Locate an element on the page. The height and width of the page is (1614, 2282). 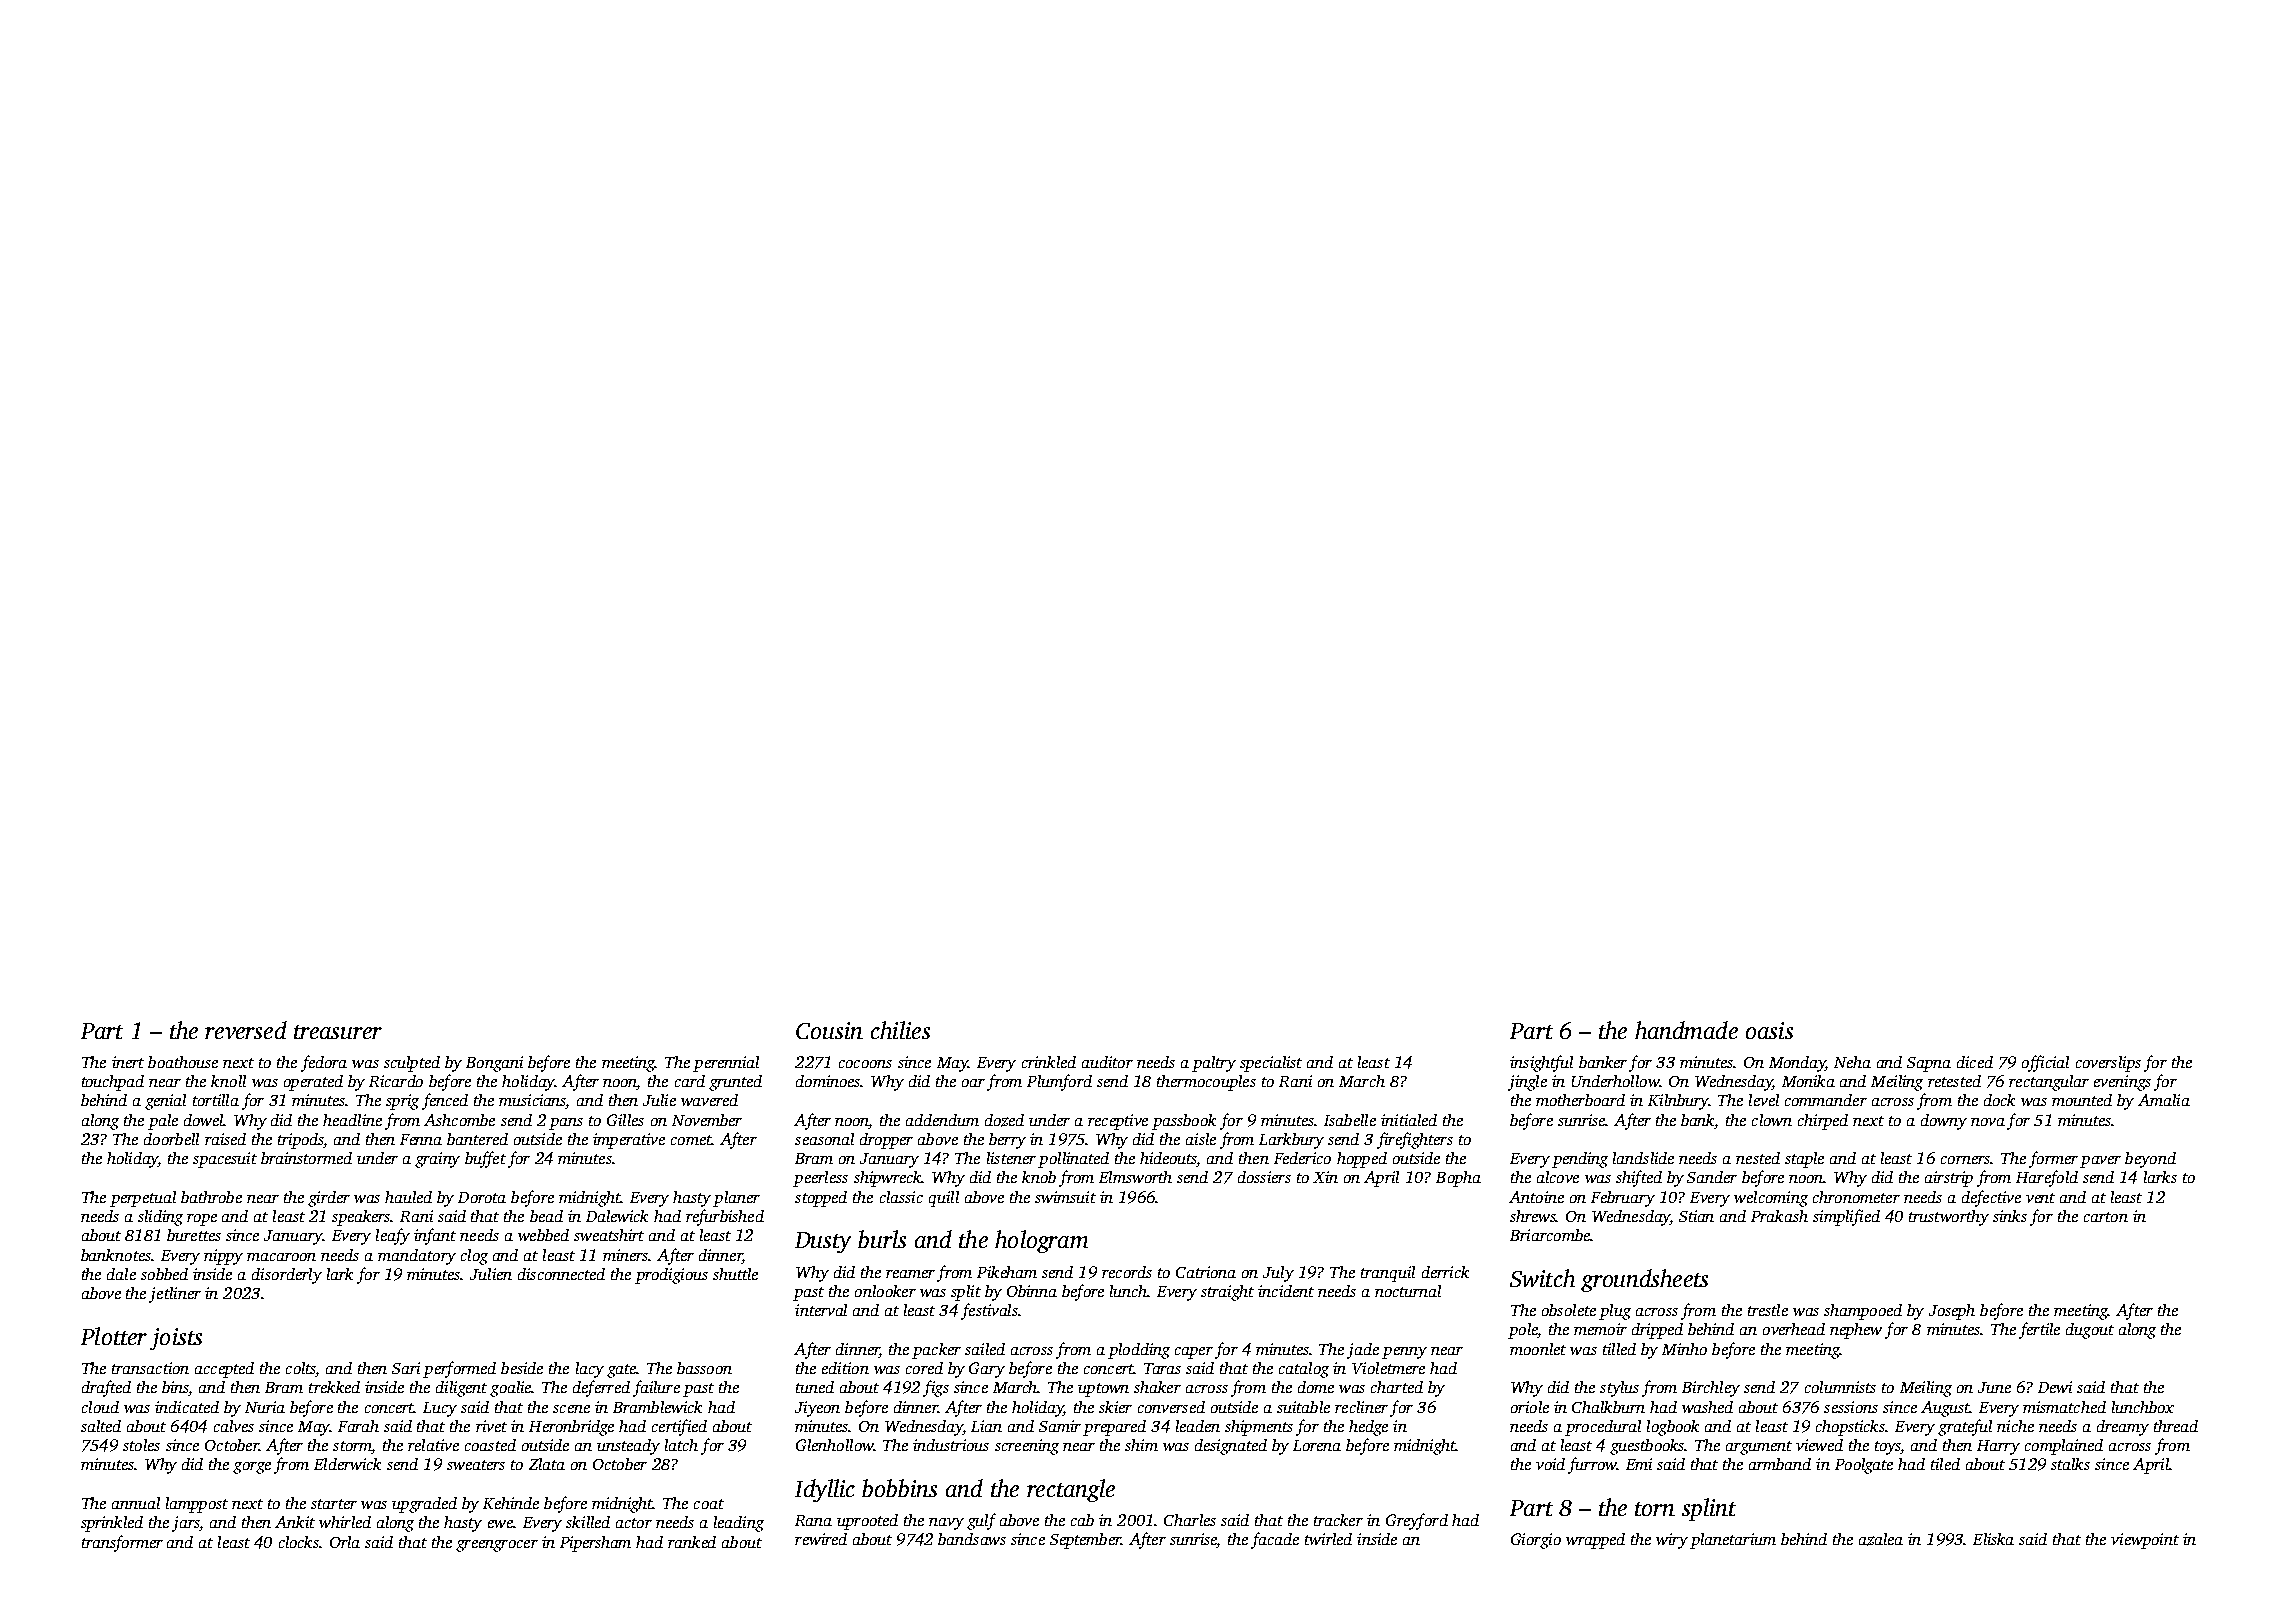
dominoes is located at coordinates (828, 1081).
